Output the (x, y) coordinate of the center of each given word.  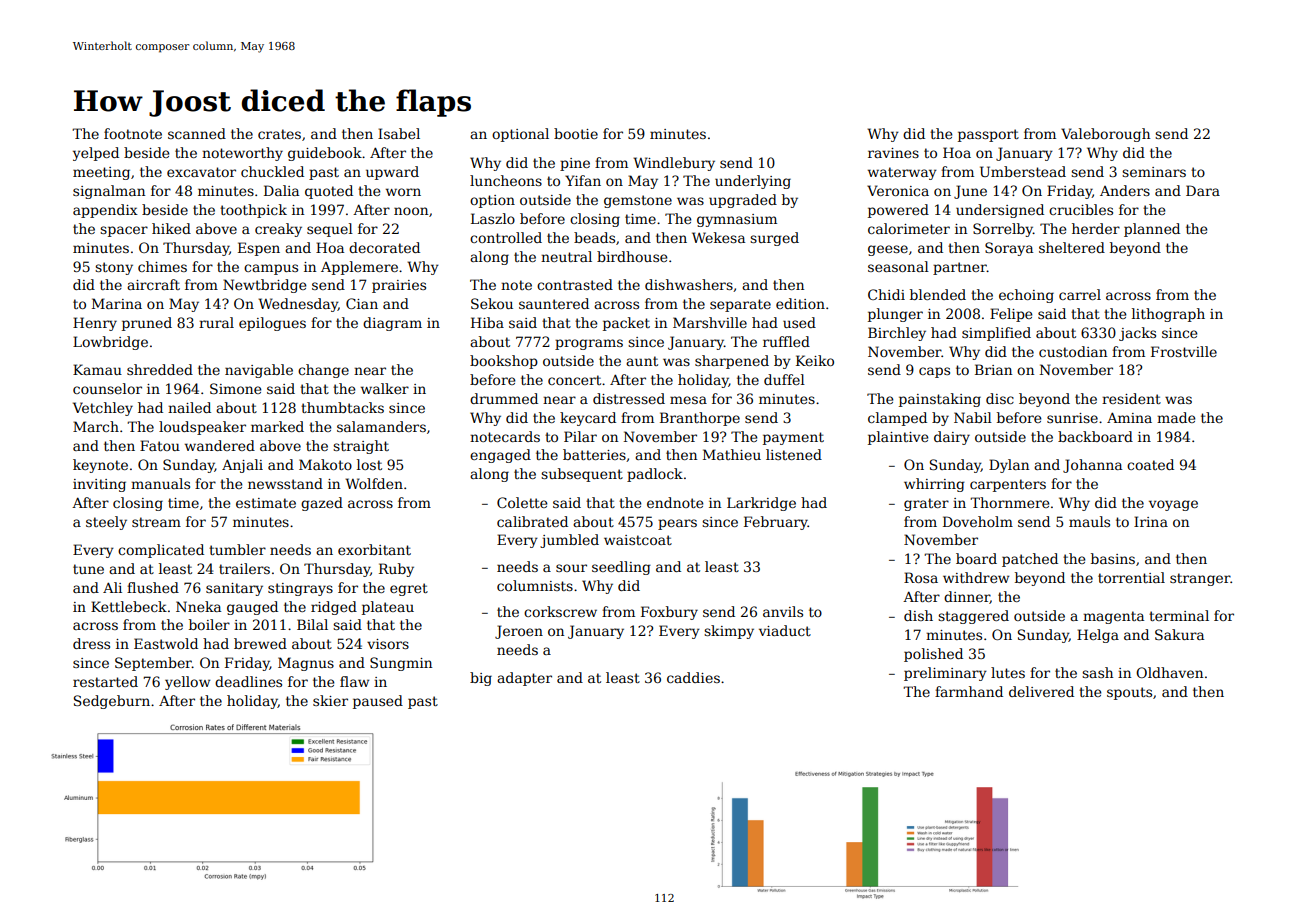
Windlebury (674, 164)
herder (1096, 228)
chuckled (272, 171)
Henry (95, 324)
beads (594, 237)
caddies (693, 677)
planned (1152, 230)
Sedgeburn (112, 702)
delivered (1041, 691)
